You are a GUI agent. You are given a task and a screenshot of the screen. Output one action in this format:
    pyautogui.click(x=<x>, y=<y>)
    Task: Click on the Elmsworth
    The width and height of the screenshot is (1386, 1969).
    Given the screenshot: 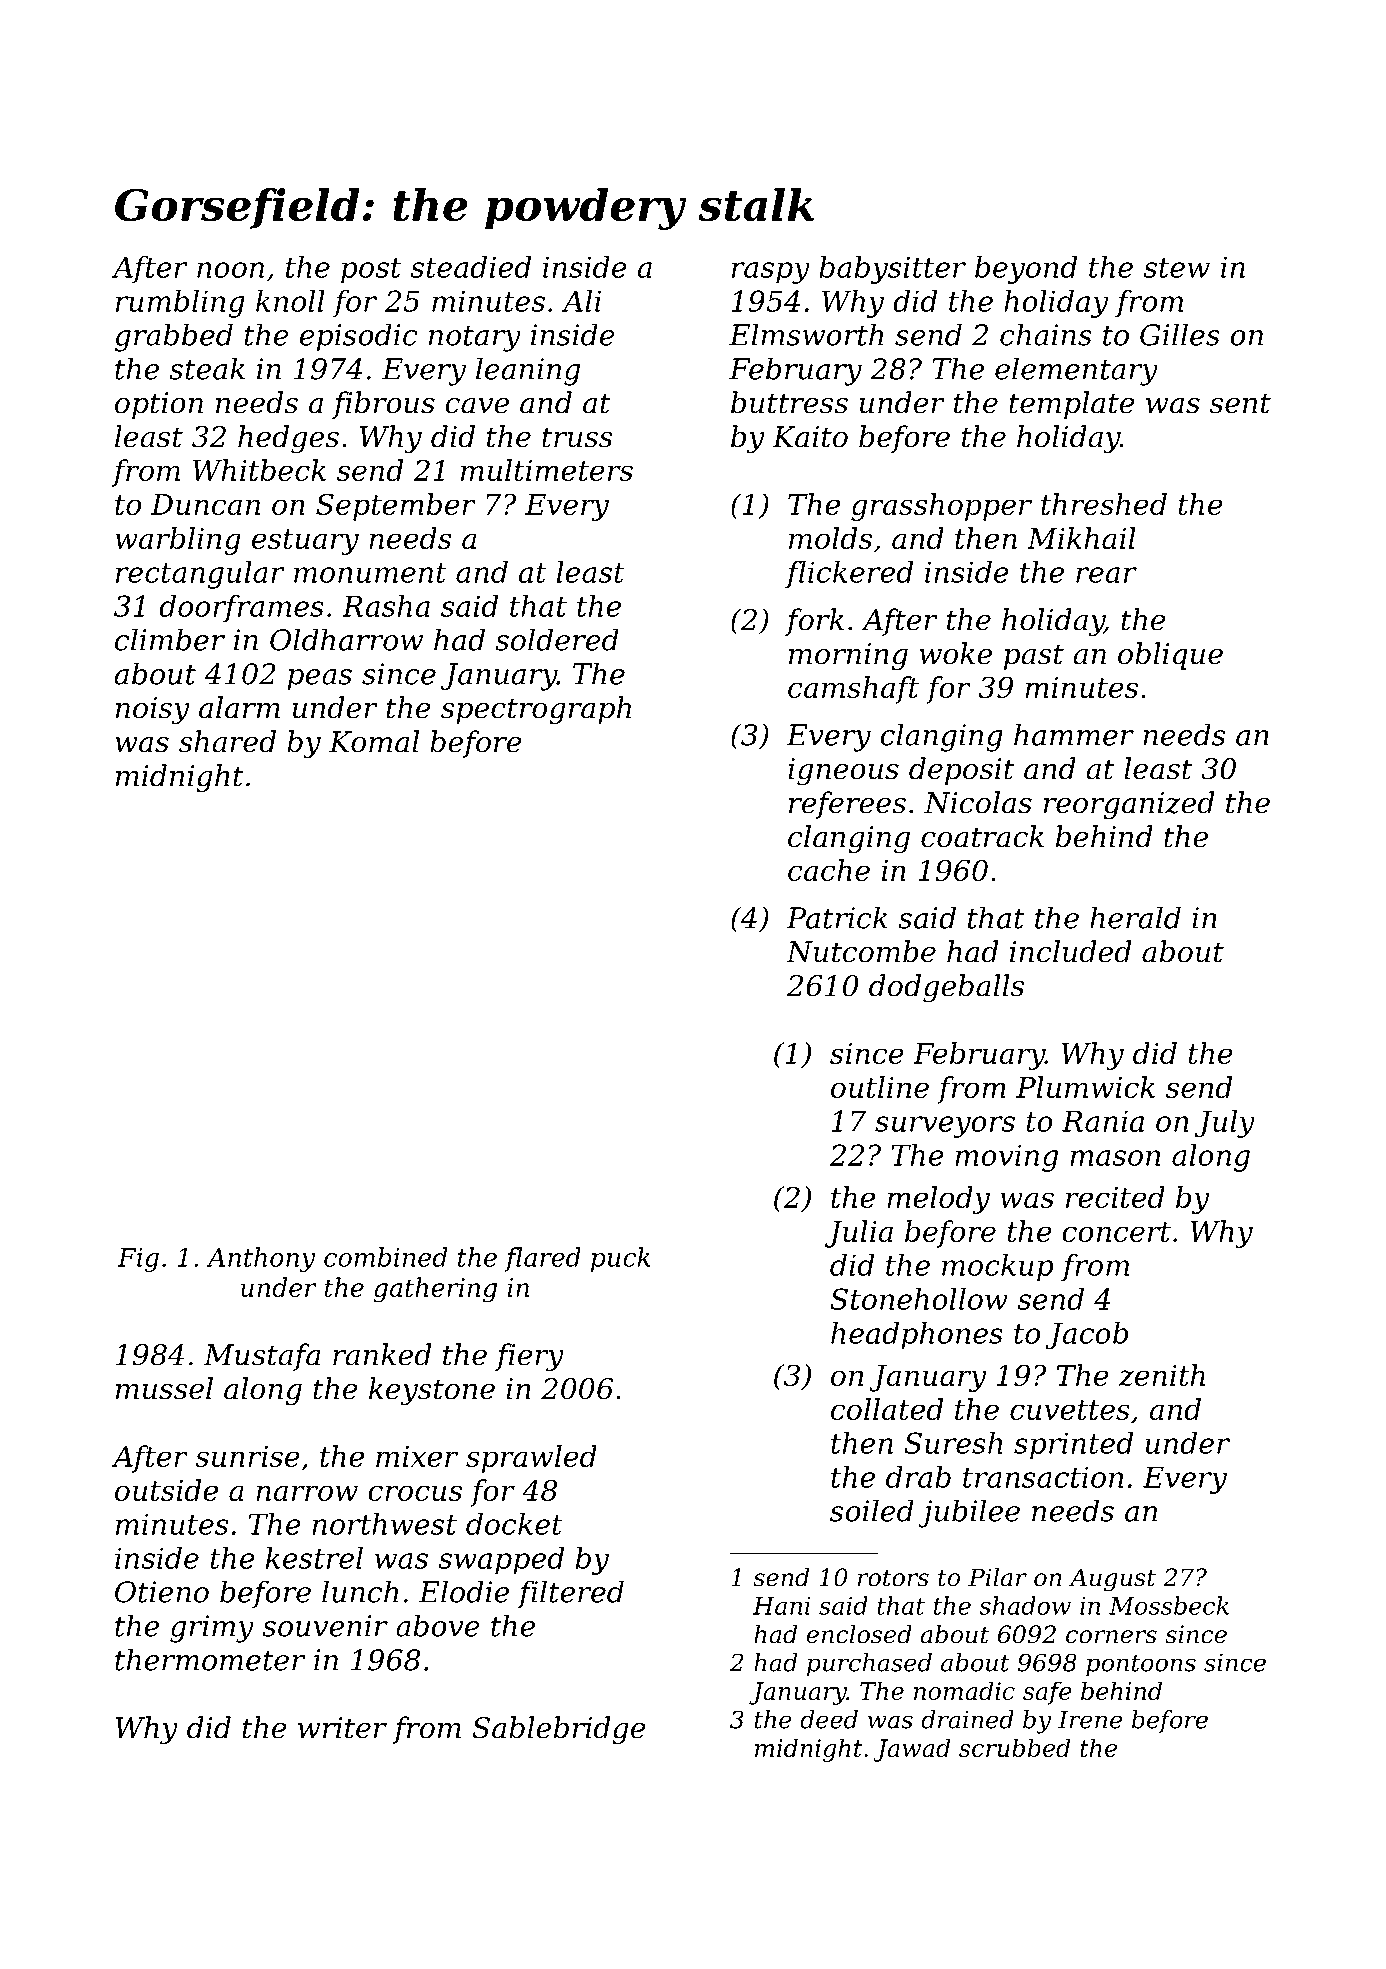 What is the action you would take?
    pyautogui.click(x=806, y=334)
